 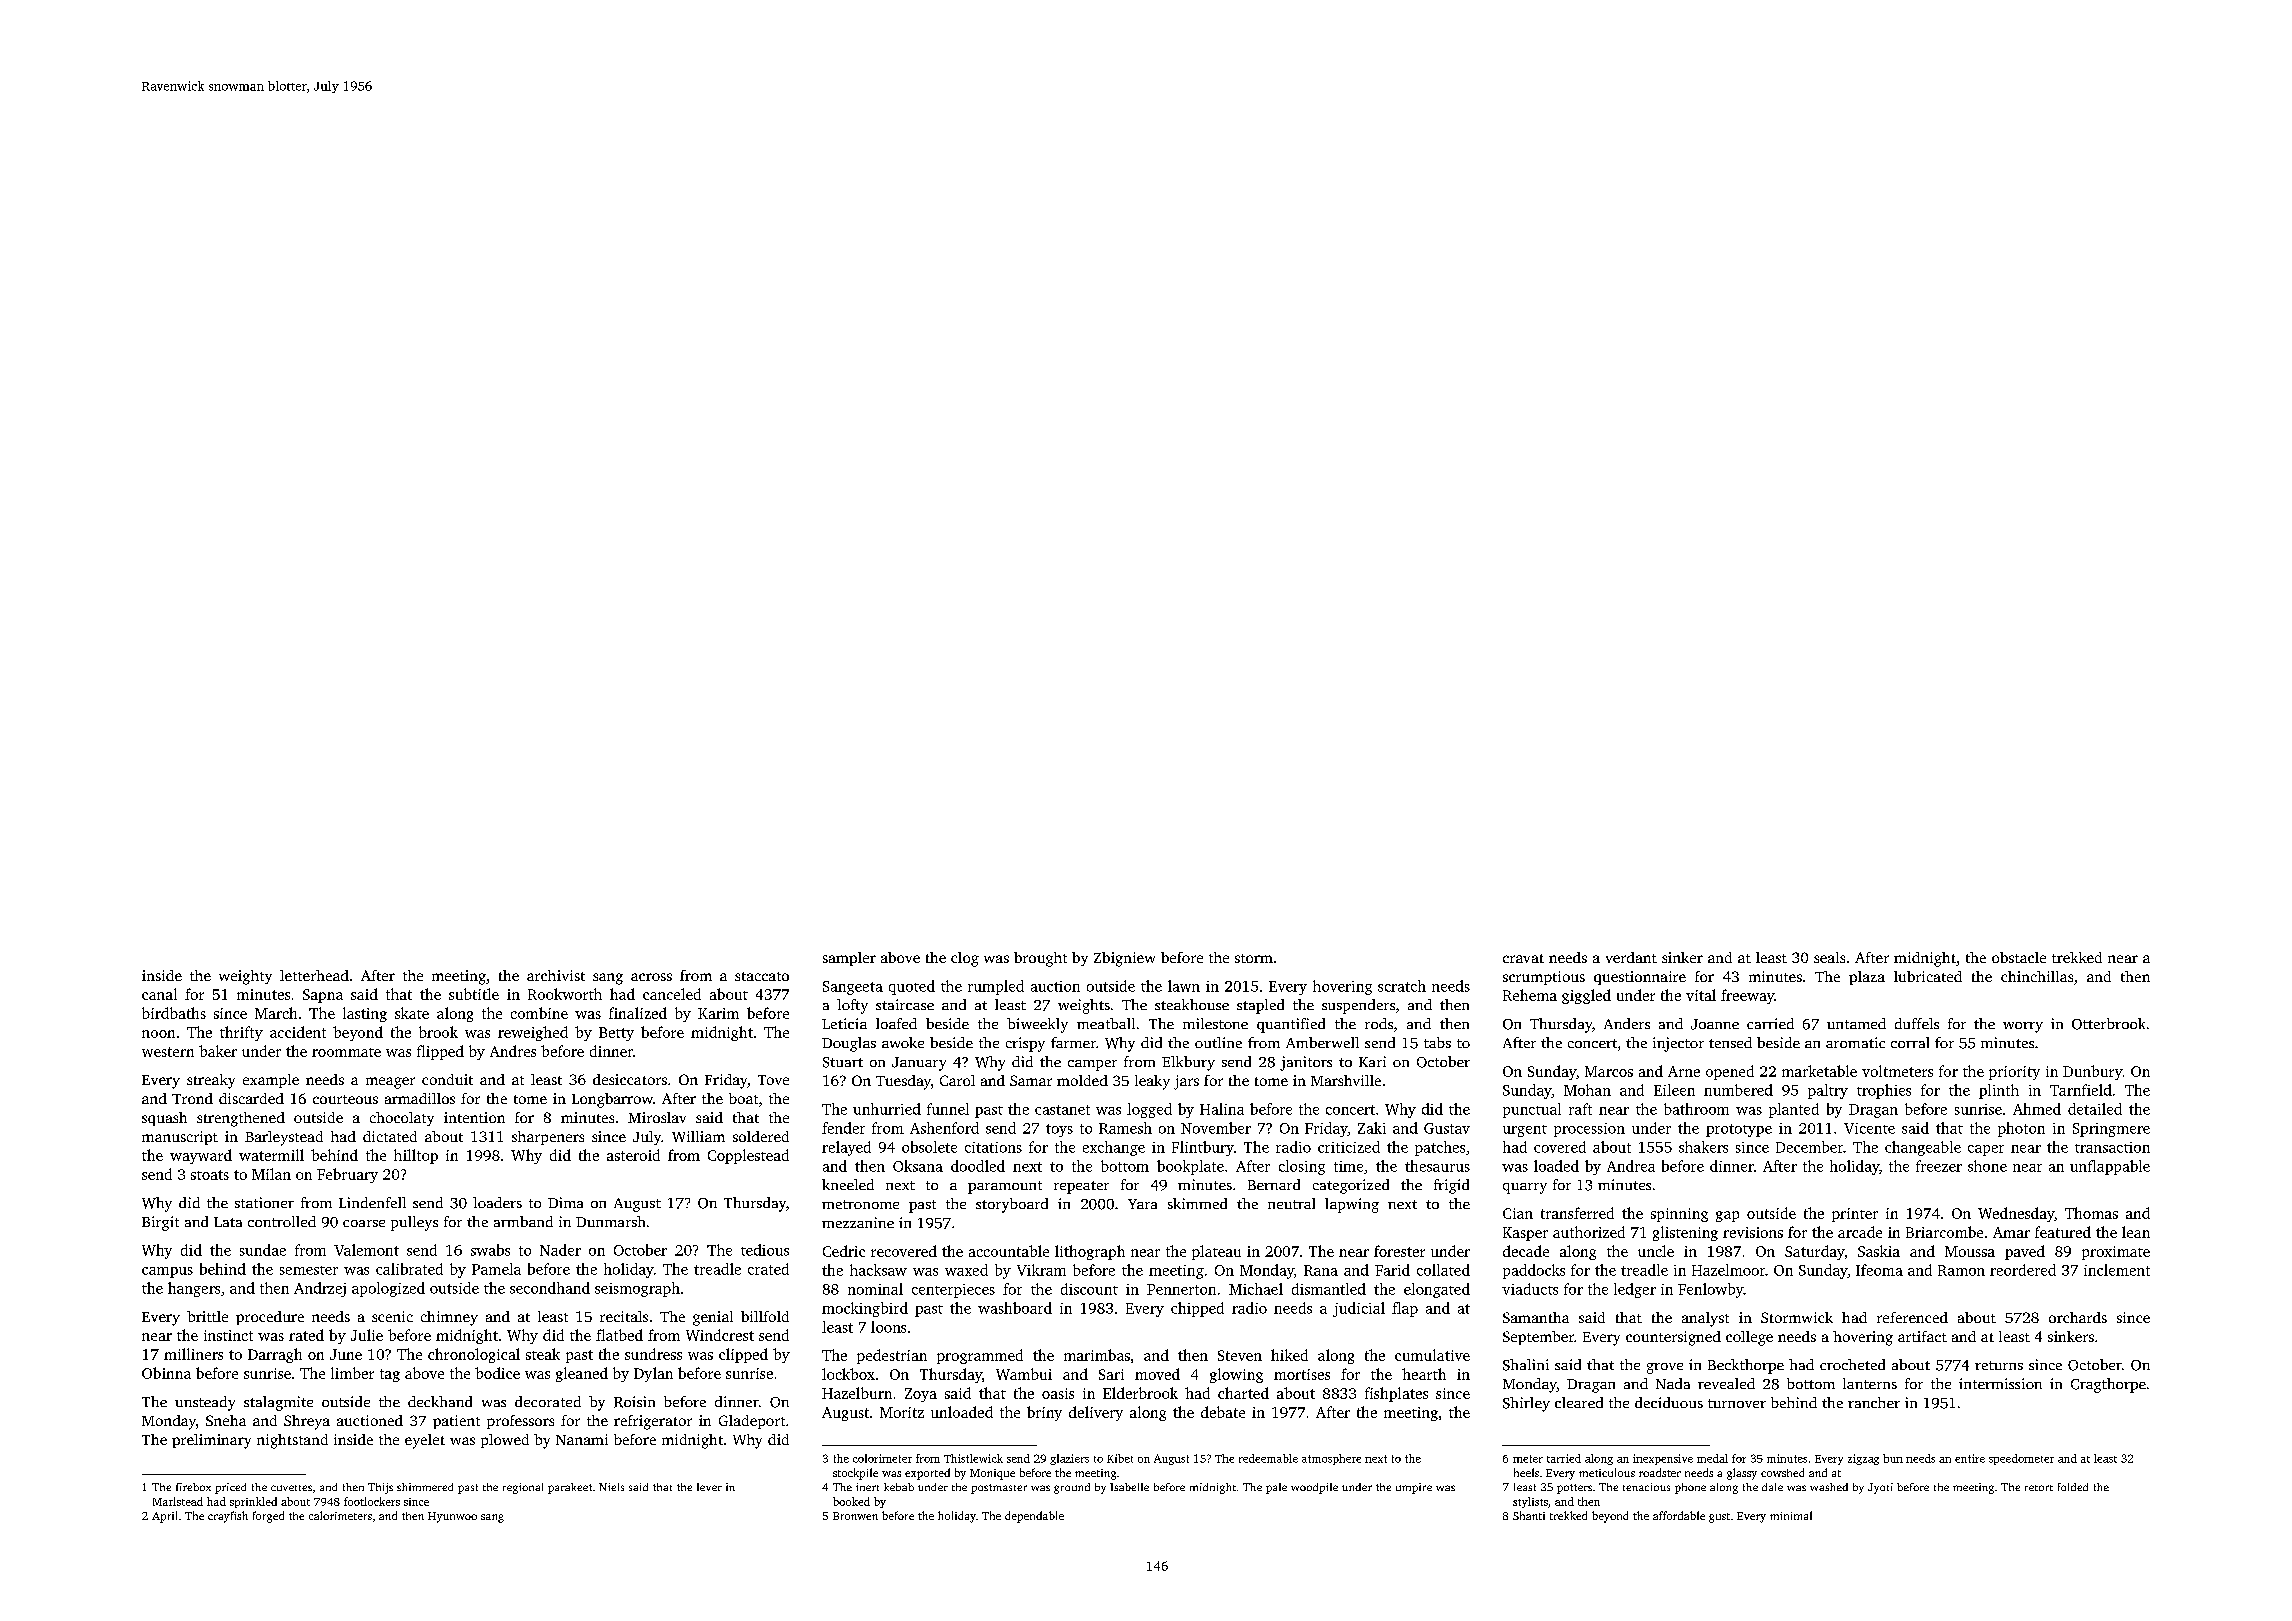 What do you see at coordinates (180, 1138) in the screenshot?
I see `manuscript` at bounding box center [180, 1138].
